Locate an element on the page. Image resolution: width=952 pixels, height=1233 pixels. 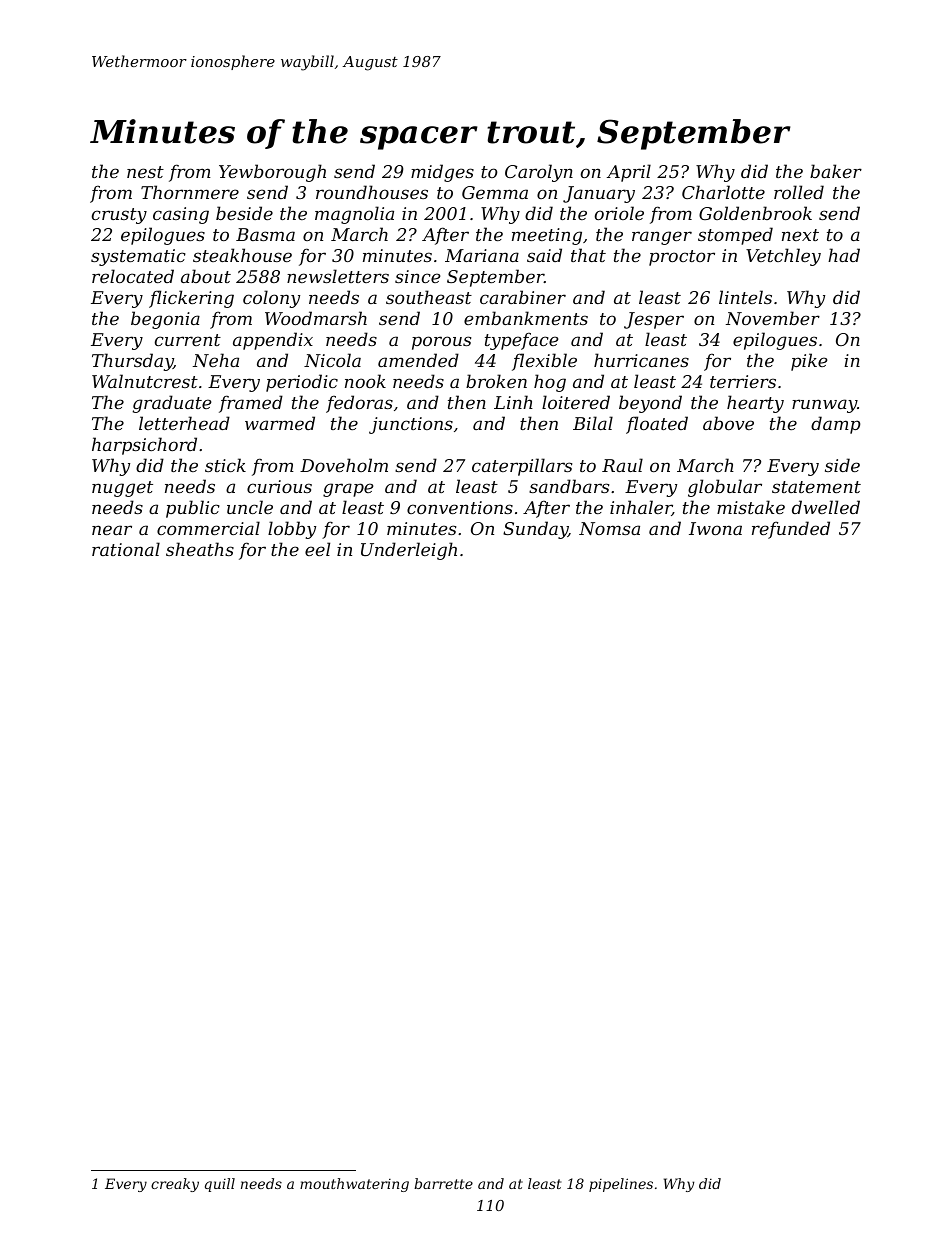
April is located at coordinates (629, 173).
